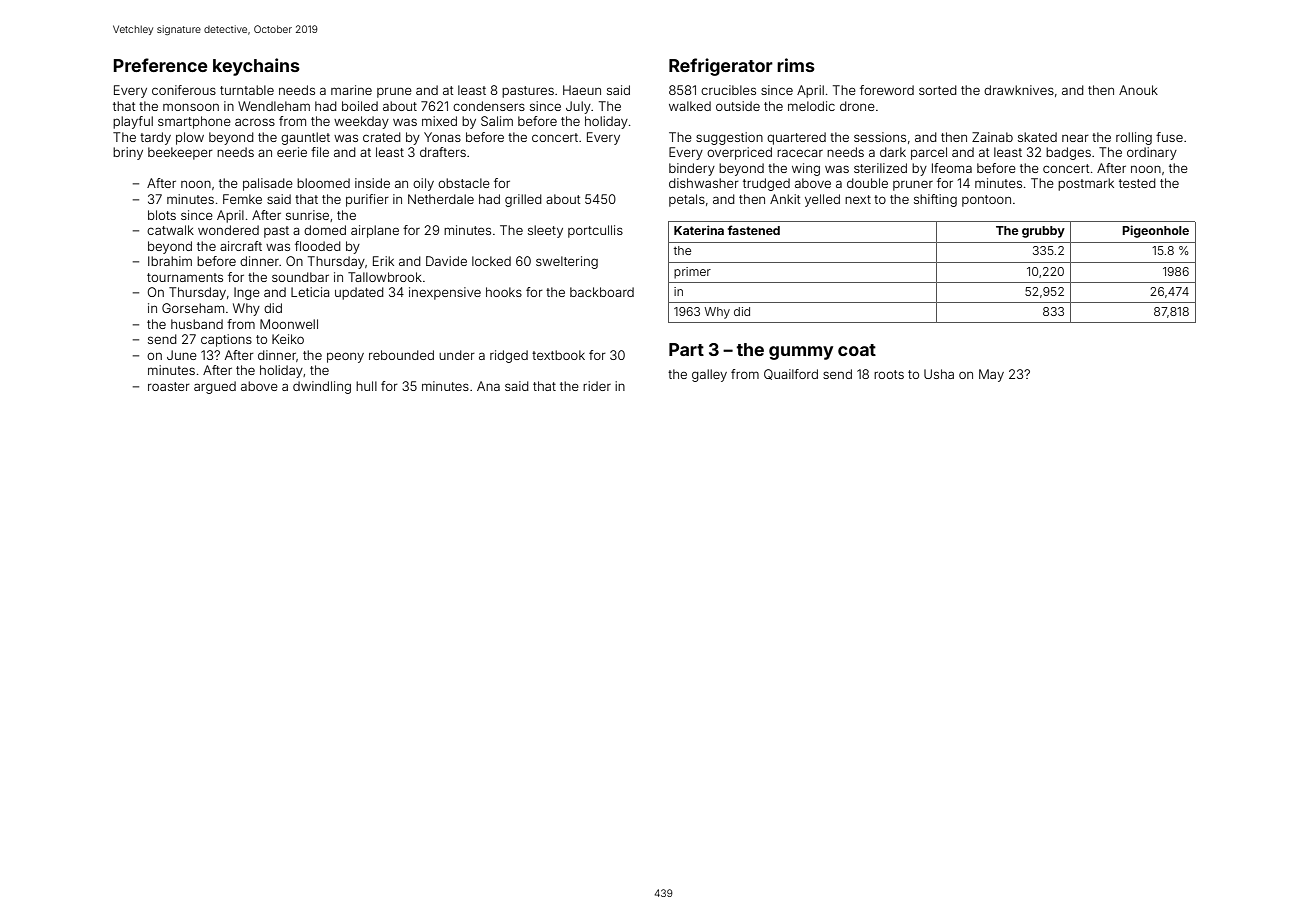 The height and width of the screenshot is (924, 1308). Describe the element at coordinates (721, 67) in the screenshot. I see `Refrigerator` at that location.
